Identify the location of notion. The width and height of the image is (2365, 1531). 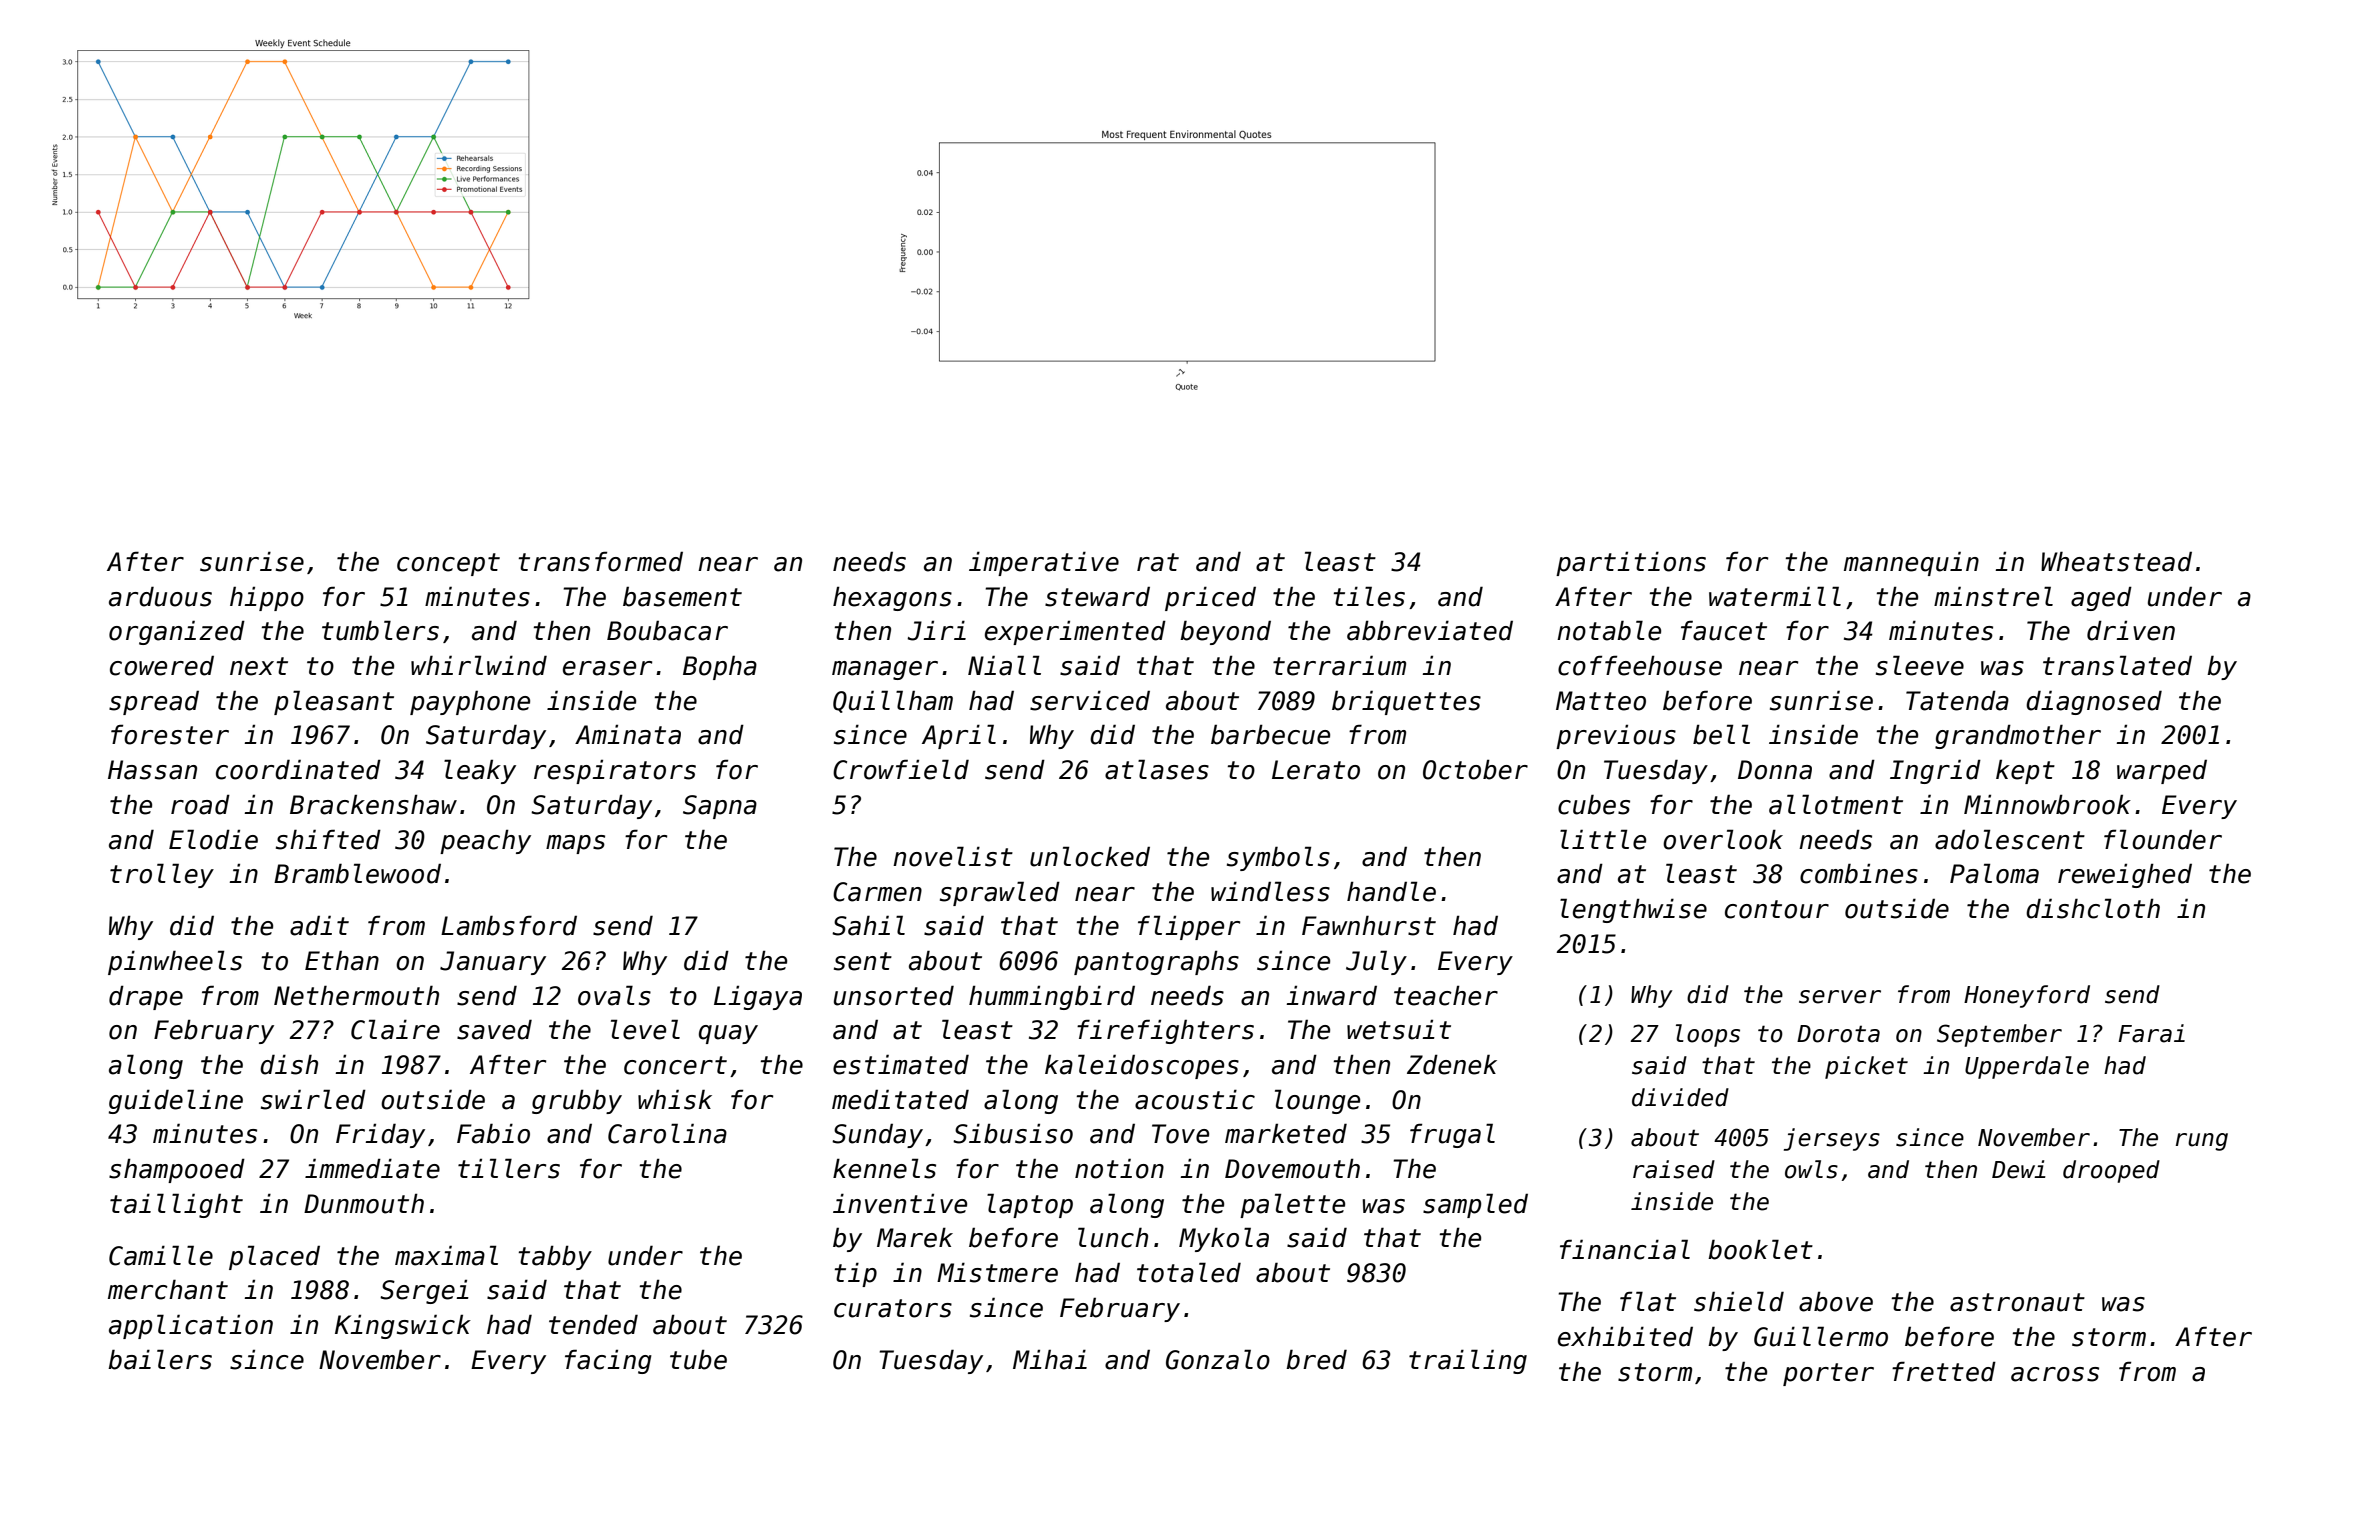
(1119, 1168).
